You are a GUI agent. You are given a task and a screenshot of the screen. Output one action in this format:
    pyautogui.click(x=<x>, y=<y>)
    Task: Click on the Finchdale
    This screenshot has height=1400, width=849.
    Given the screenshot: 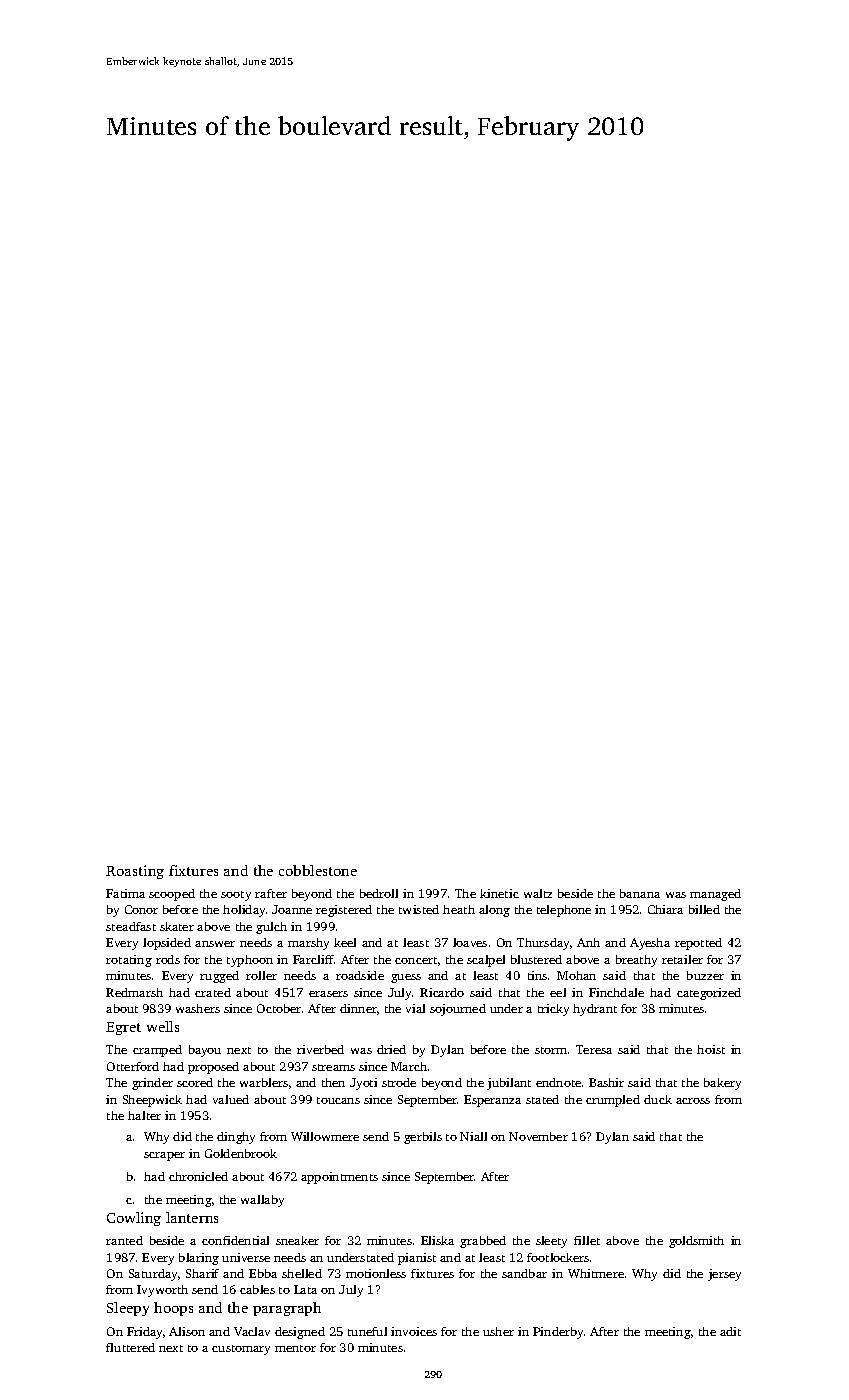 What is the action you would take?
    pyautogui.click(x=616, y=992)
